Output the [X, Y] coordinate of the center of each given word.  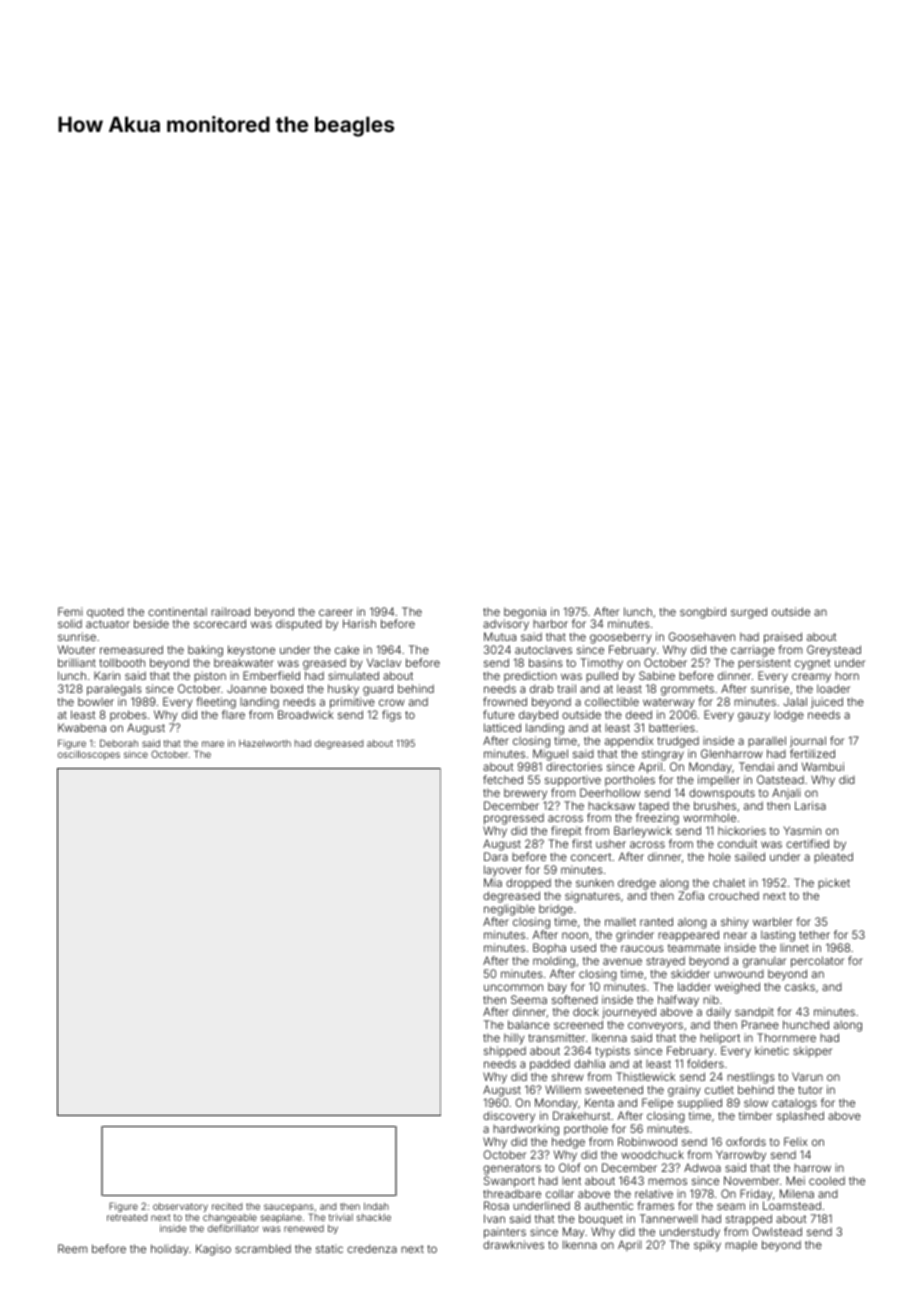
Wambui [823, 766]
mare [213, 744]
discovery [509, 1117]
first [582, 843]
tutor [810, 1090]
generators [512, 1169]
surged [749, 613]
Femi [70, 611]
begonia [525, 613]
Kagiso [213, 1250]
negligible [509, 910]
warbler [773, 921]
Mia [493, 882]
